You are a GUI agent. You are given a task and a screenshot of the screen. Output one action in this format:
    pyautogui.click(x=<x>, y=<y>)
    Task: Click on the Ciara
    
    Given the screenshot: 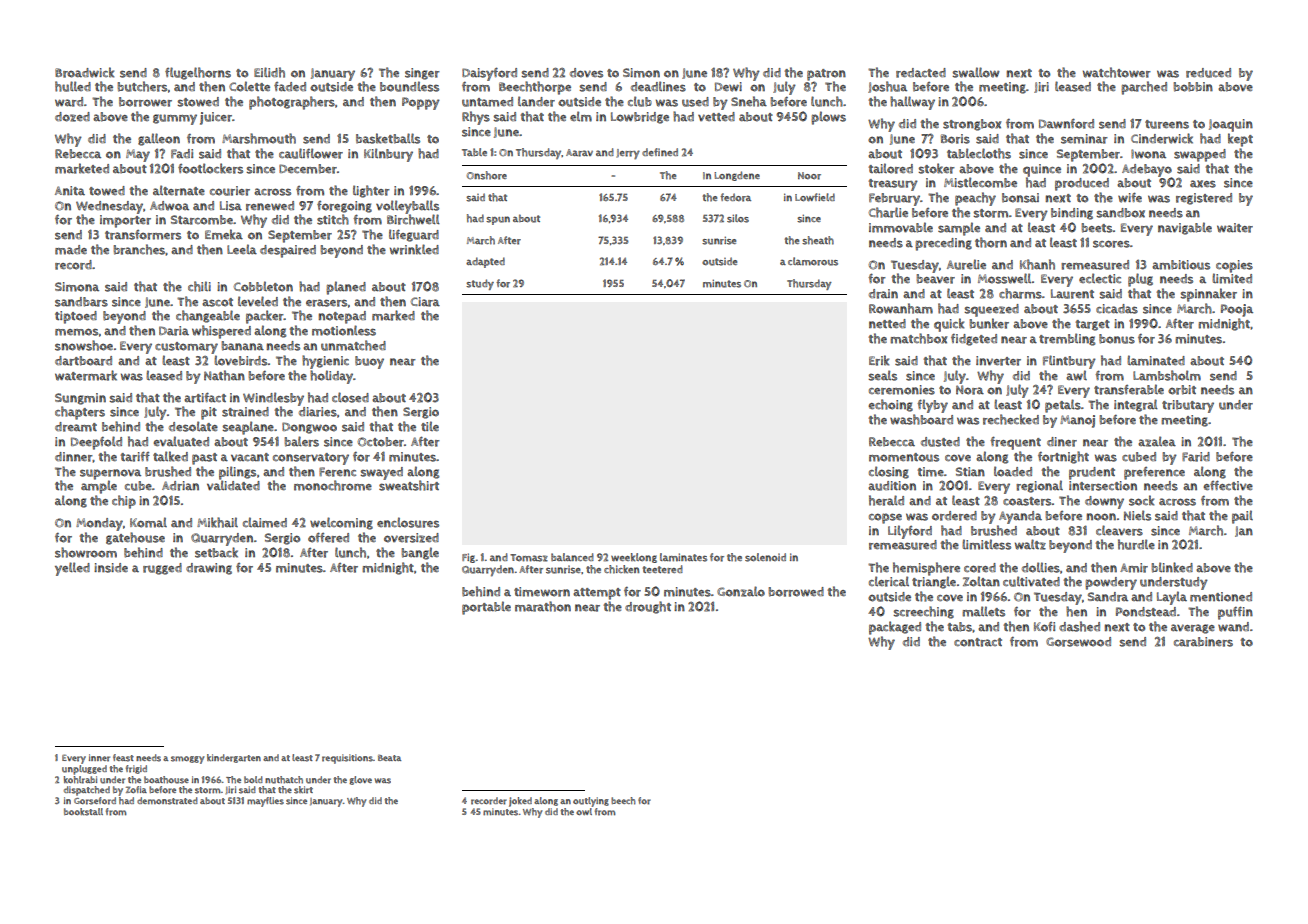 What is the action you would take?
    pyautogui.click(x=425, y=302)
